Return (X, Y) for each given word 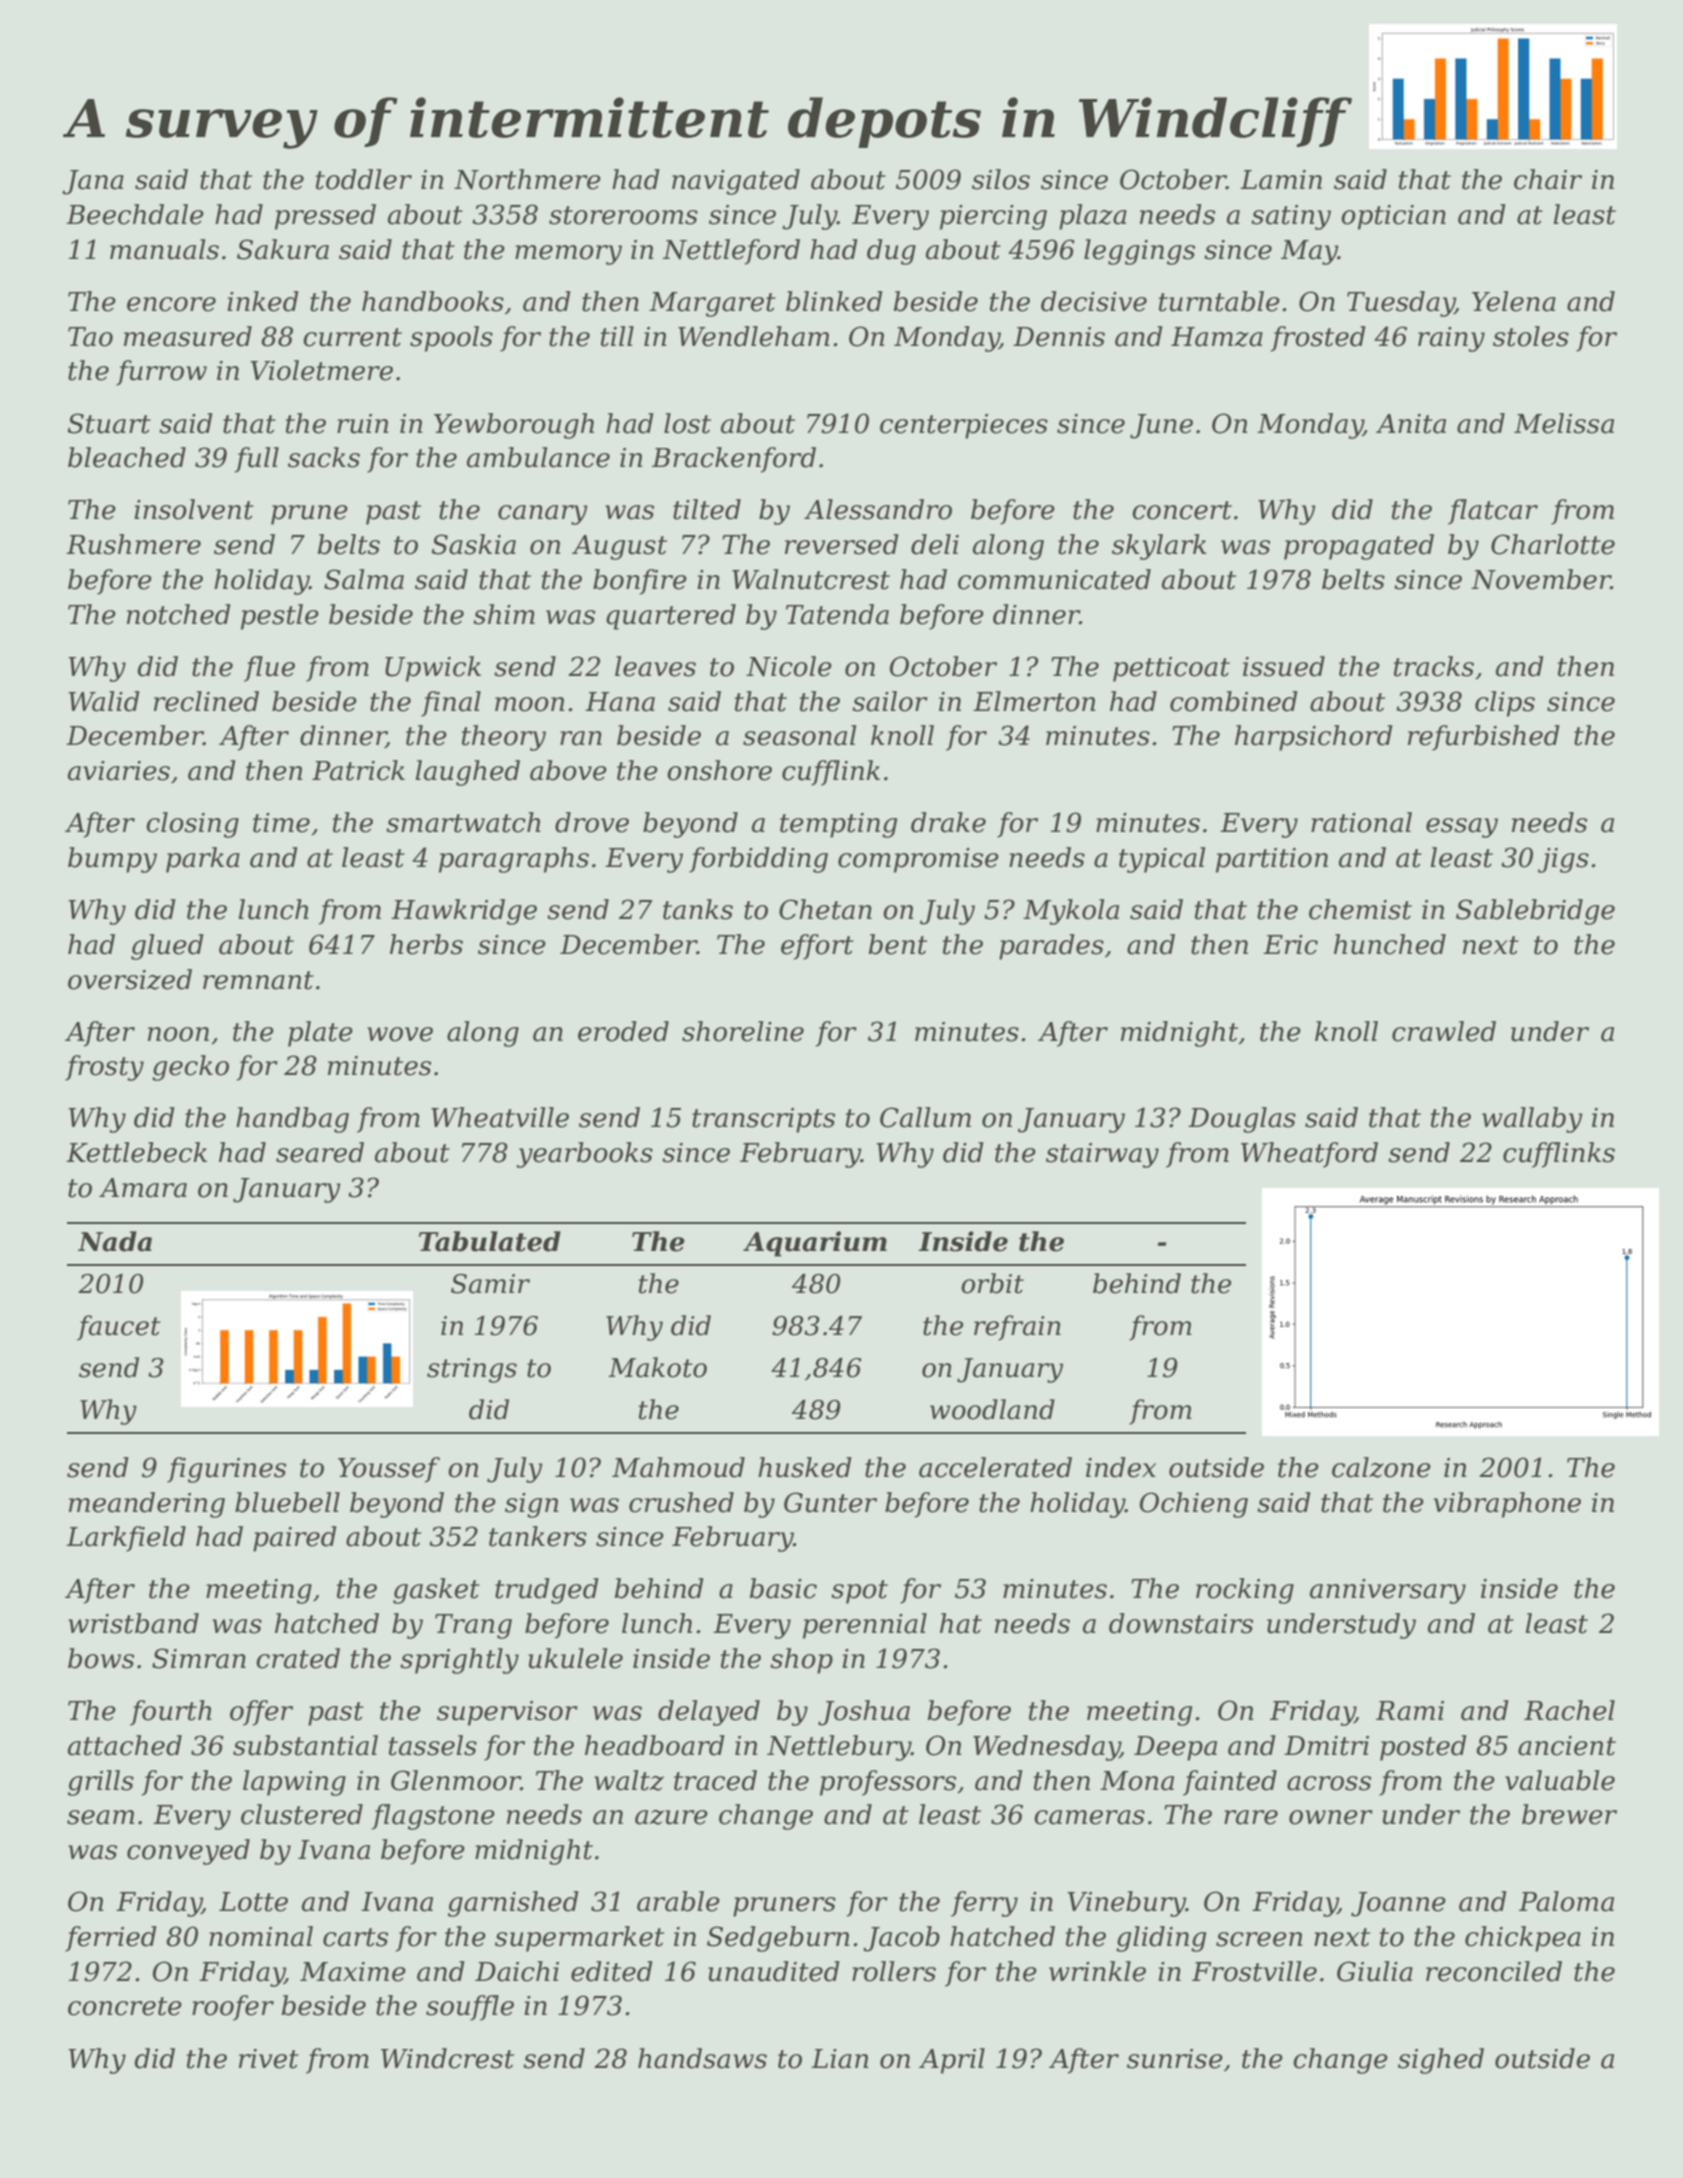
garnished (513, 1904)
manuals (164, 249)
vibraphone (1507, 1505)
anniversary (1388, 1591)
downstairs (1181, 1623)
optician (1393, 217)
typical (1162, 860)
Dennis (1059, 337)
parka (203, 860)
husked (805, 1467)
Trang (473, 1626)
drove (592, 822)
